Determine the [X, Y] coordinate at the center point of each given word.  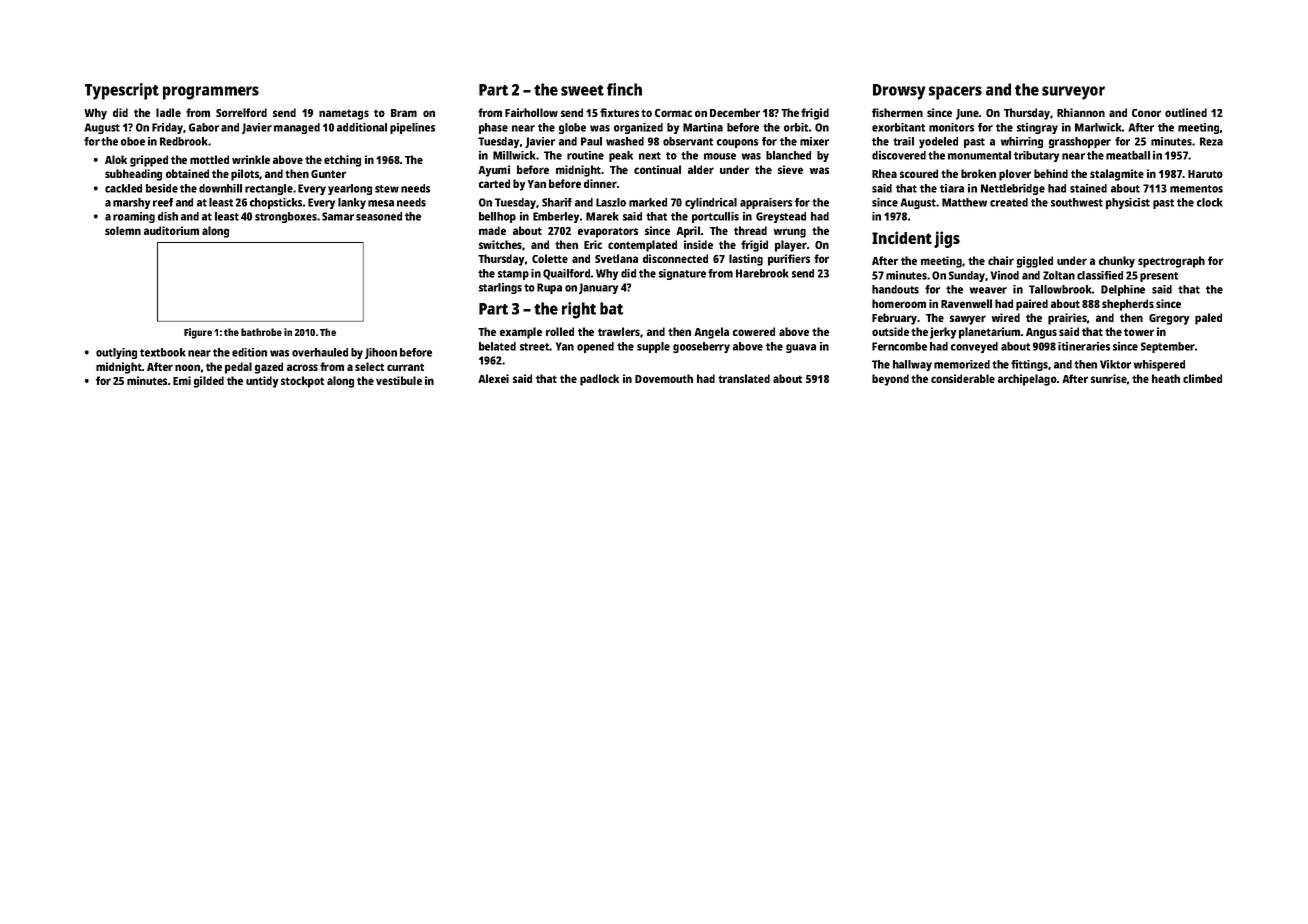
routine [585, 155]
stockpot [302, 382]
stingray [1037, 128]
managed [297, 128]
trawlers [619, 331]
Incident [902, 237]
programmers [211, 93]
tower [1139, 332]
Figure [198, 333]
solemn [123, 230]
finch [624, 89]
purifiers [789, 260]
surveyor [1073, 93]
